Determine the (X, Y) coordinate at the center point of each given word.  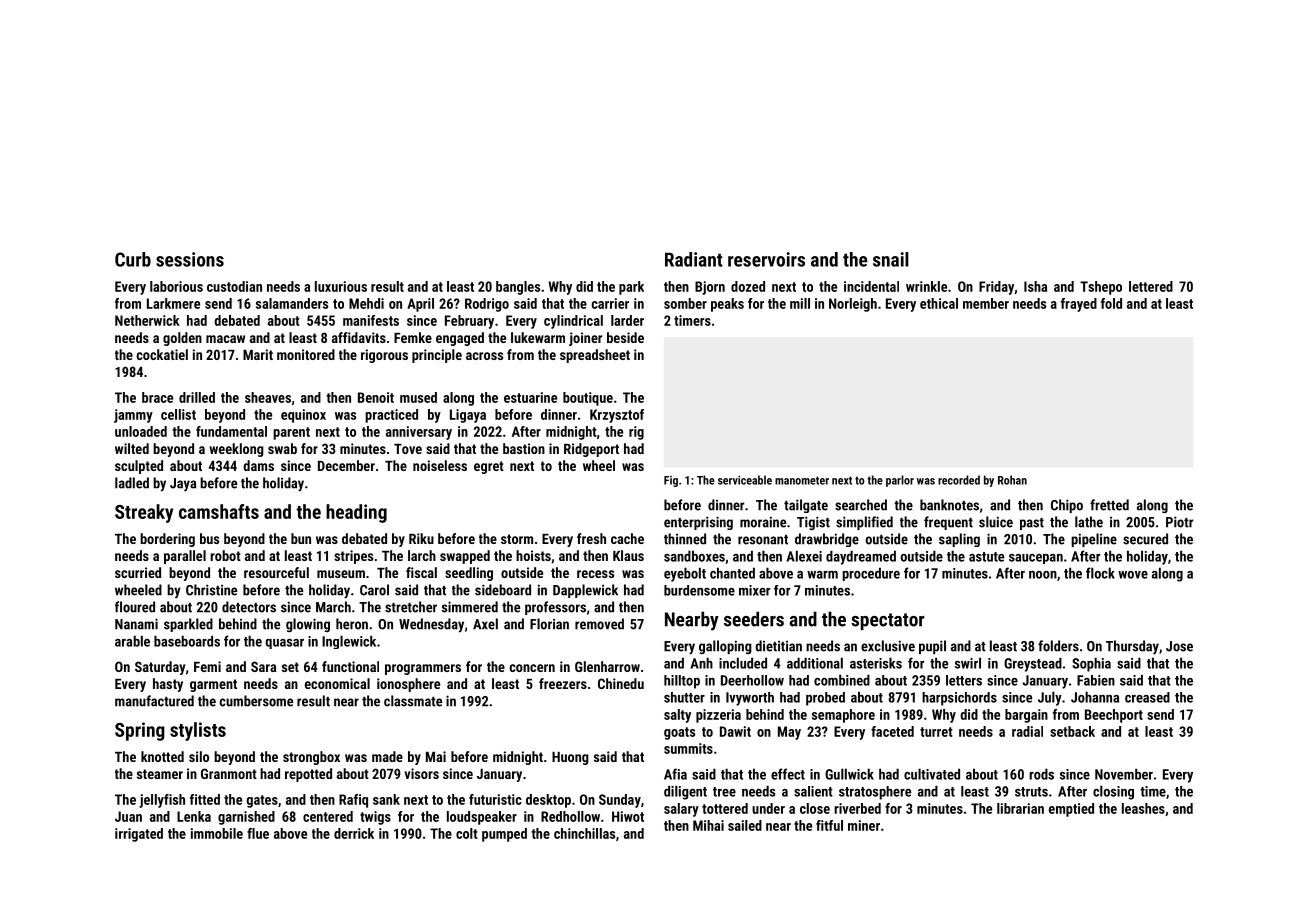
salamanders (292, 303)
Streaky (144, 513)
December (346, 465)
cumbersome (256, 701)
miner (864, 825)
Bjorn (710, 288)
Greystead (1033, 664)
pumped (504, 835)
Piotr (1179, 522)
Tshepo (1101, 288)
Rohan (1012, 480)
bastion (524, 448)
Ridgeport (591, 450)
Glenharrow (607, 666)
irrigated (139, 835)
